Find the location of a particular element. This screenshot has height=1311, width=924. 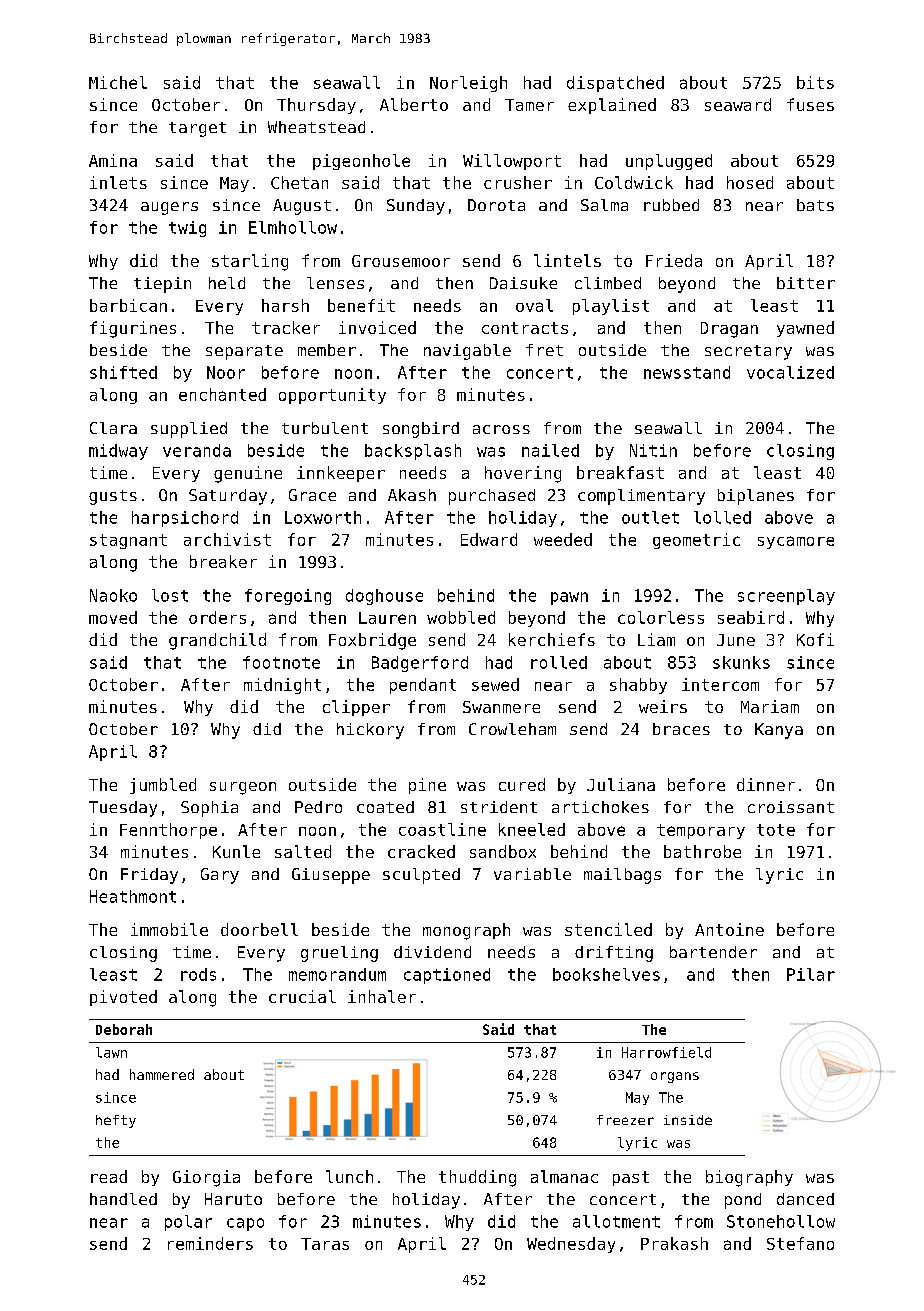

bats is located at coordinates (815, 205).
